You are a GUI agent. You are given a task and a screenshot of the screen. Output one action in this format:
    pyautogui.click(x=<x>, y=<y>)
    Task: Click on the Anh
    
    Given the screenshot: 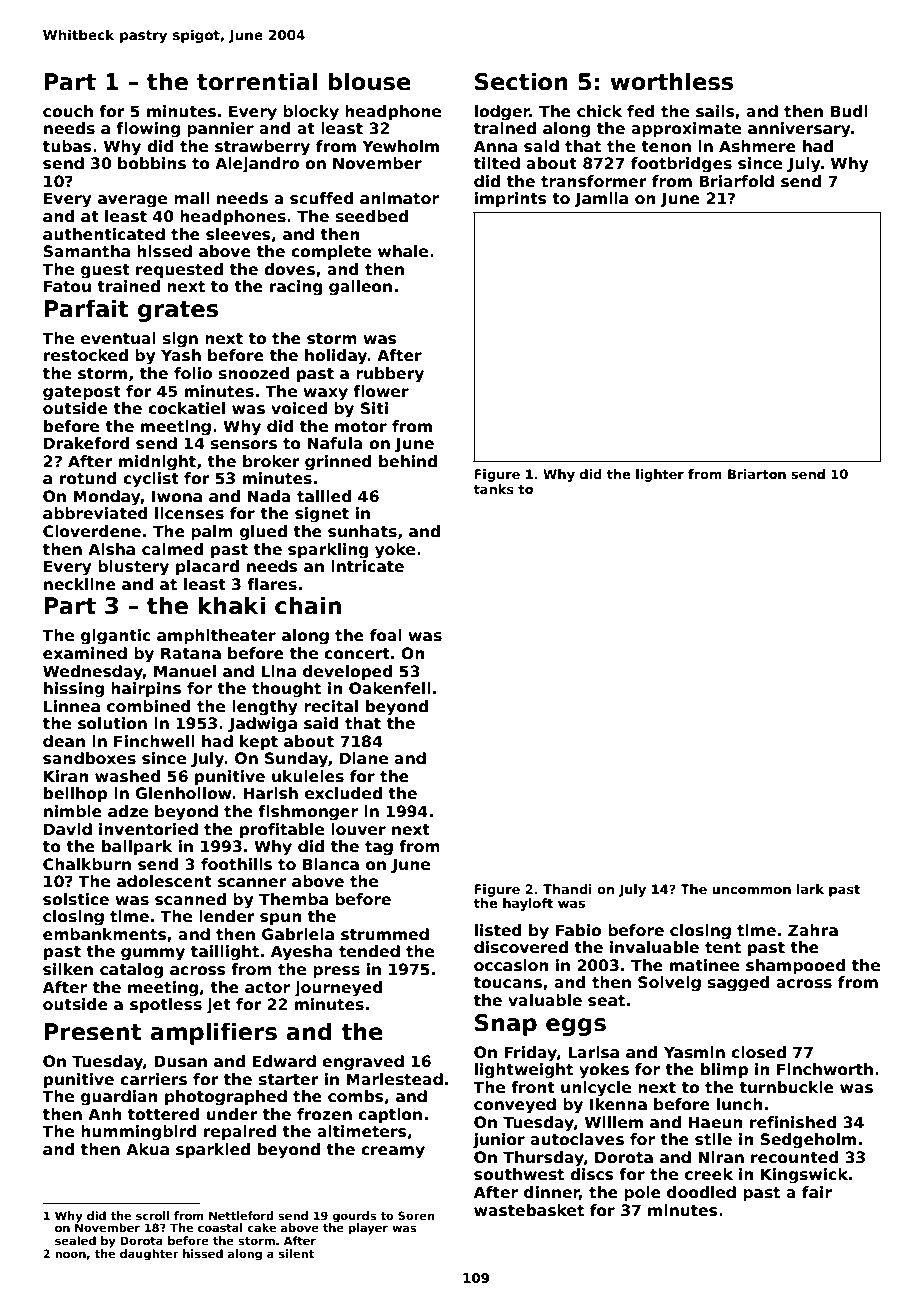 What is the action you would take?
    pyautogui.click(x=105, y=1114)
